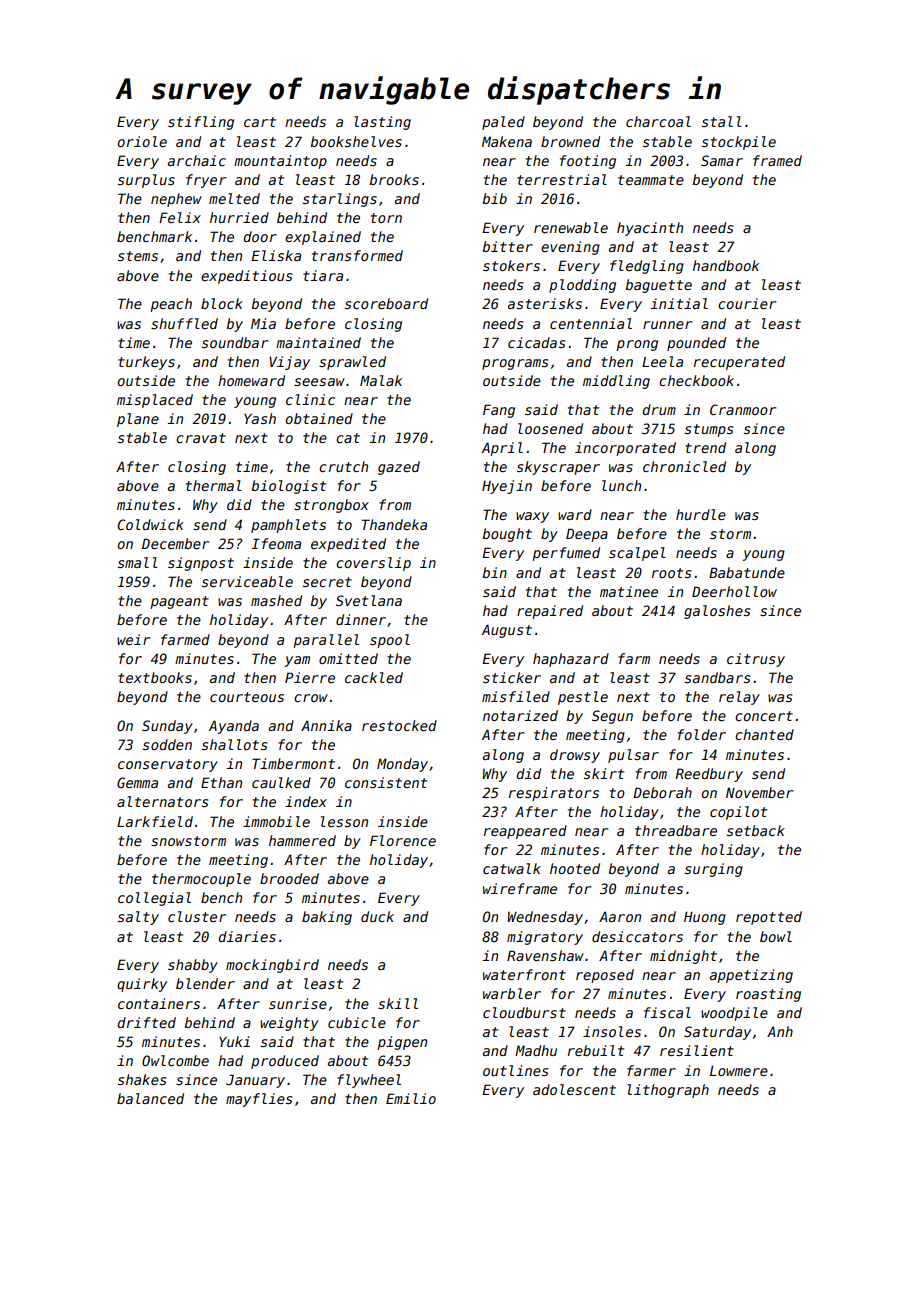  I want to click on soundbar, so click(235, 342).
